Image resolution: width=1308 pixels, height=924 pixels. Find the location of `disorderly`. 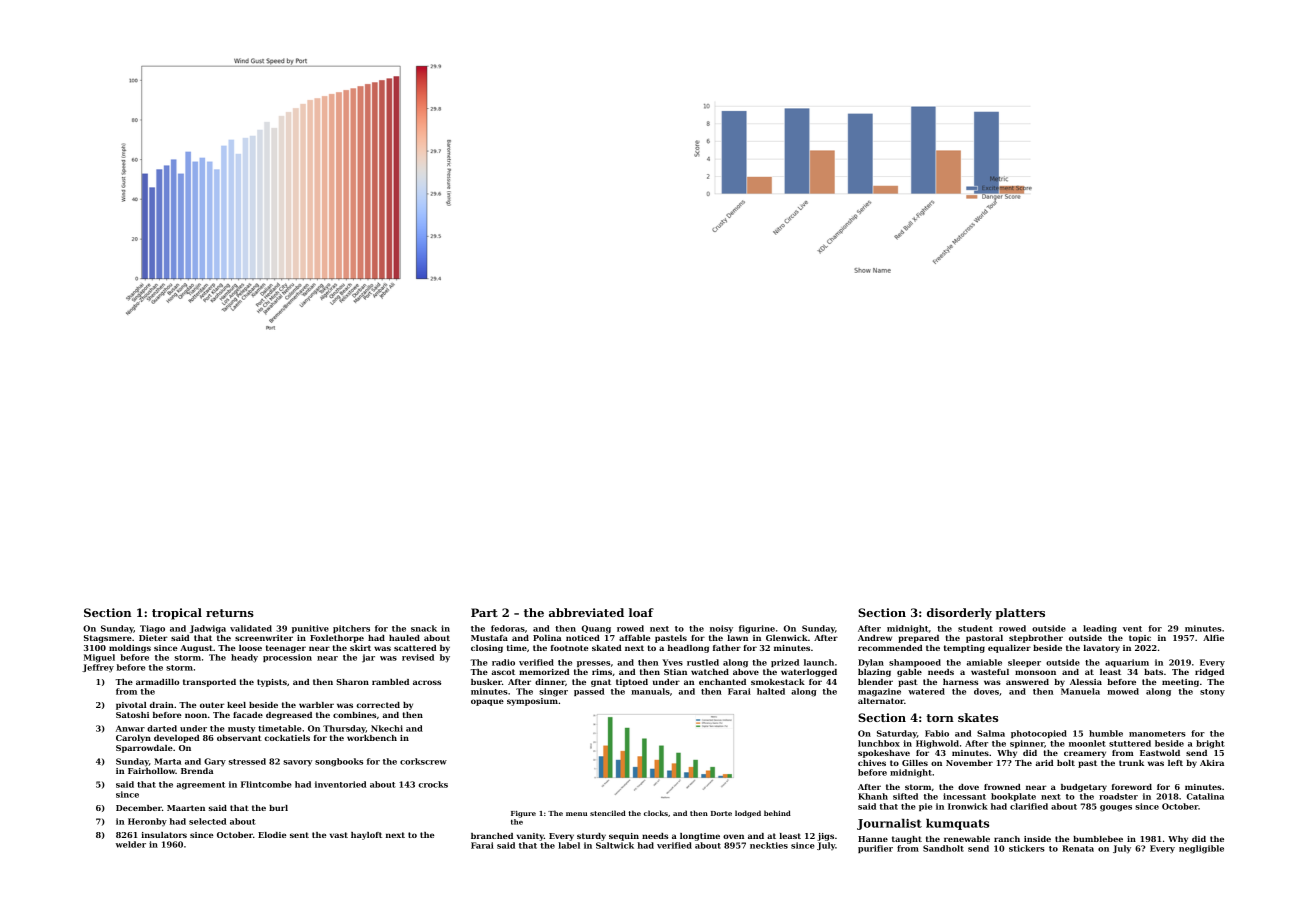

disorderly is located at coordinates (959, 614).
